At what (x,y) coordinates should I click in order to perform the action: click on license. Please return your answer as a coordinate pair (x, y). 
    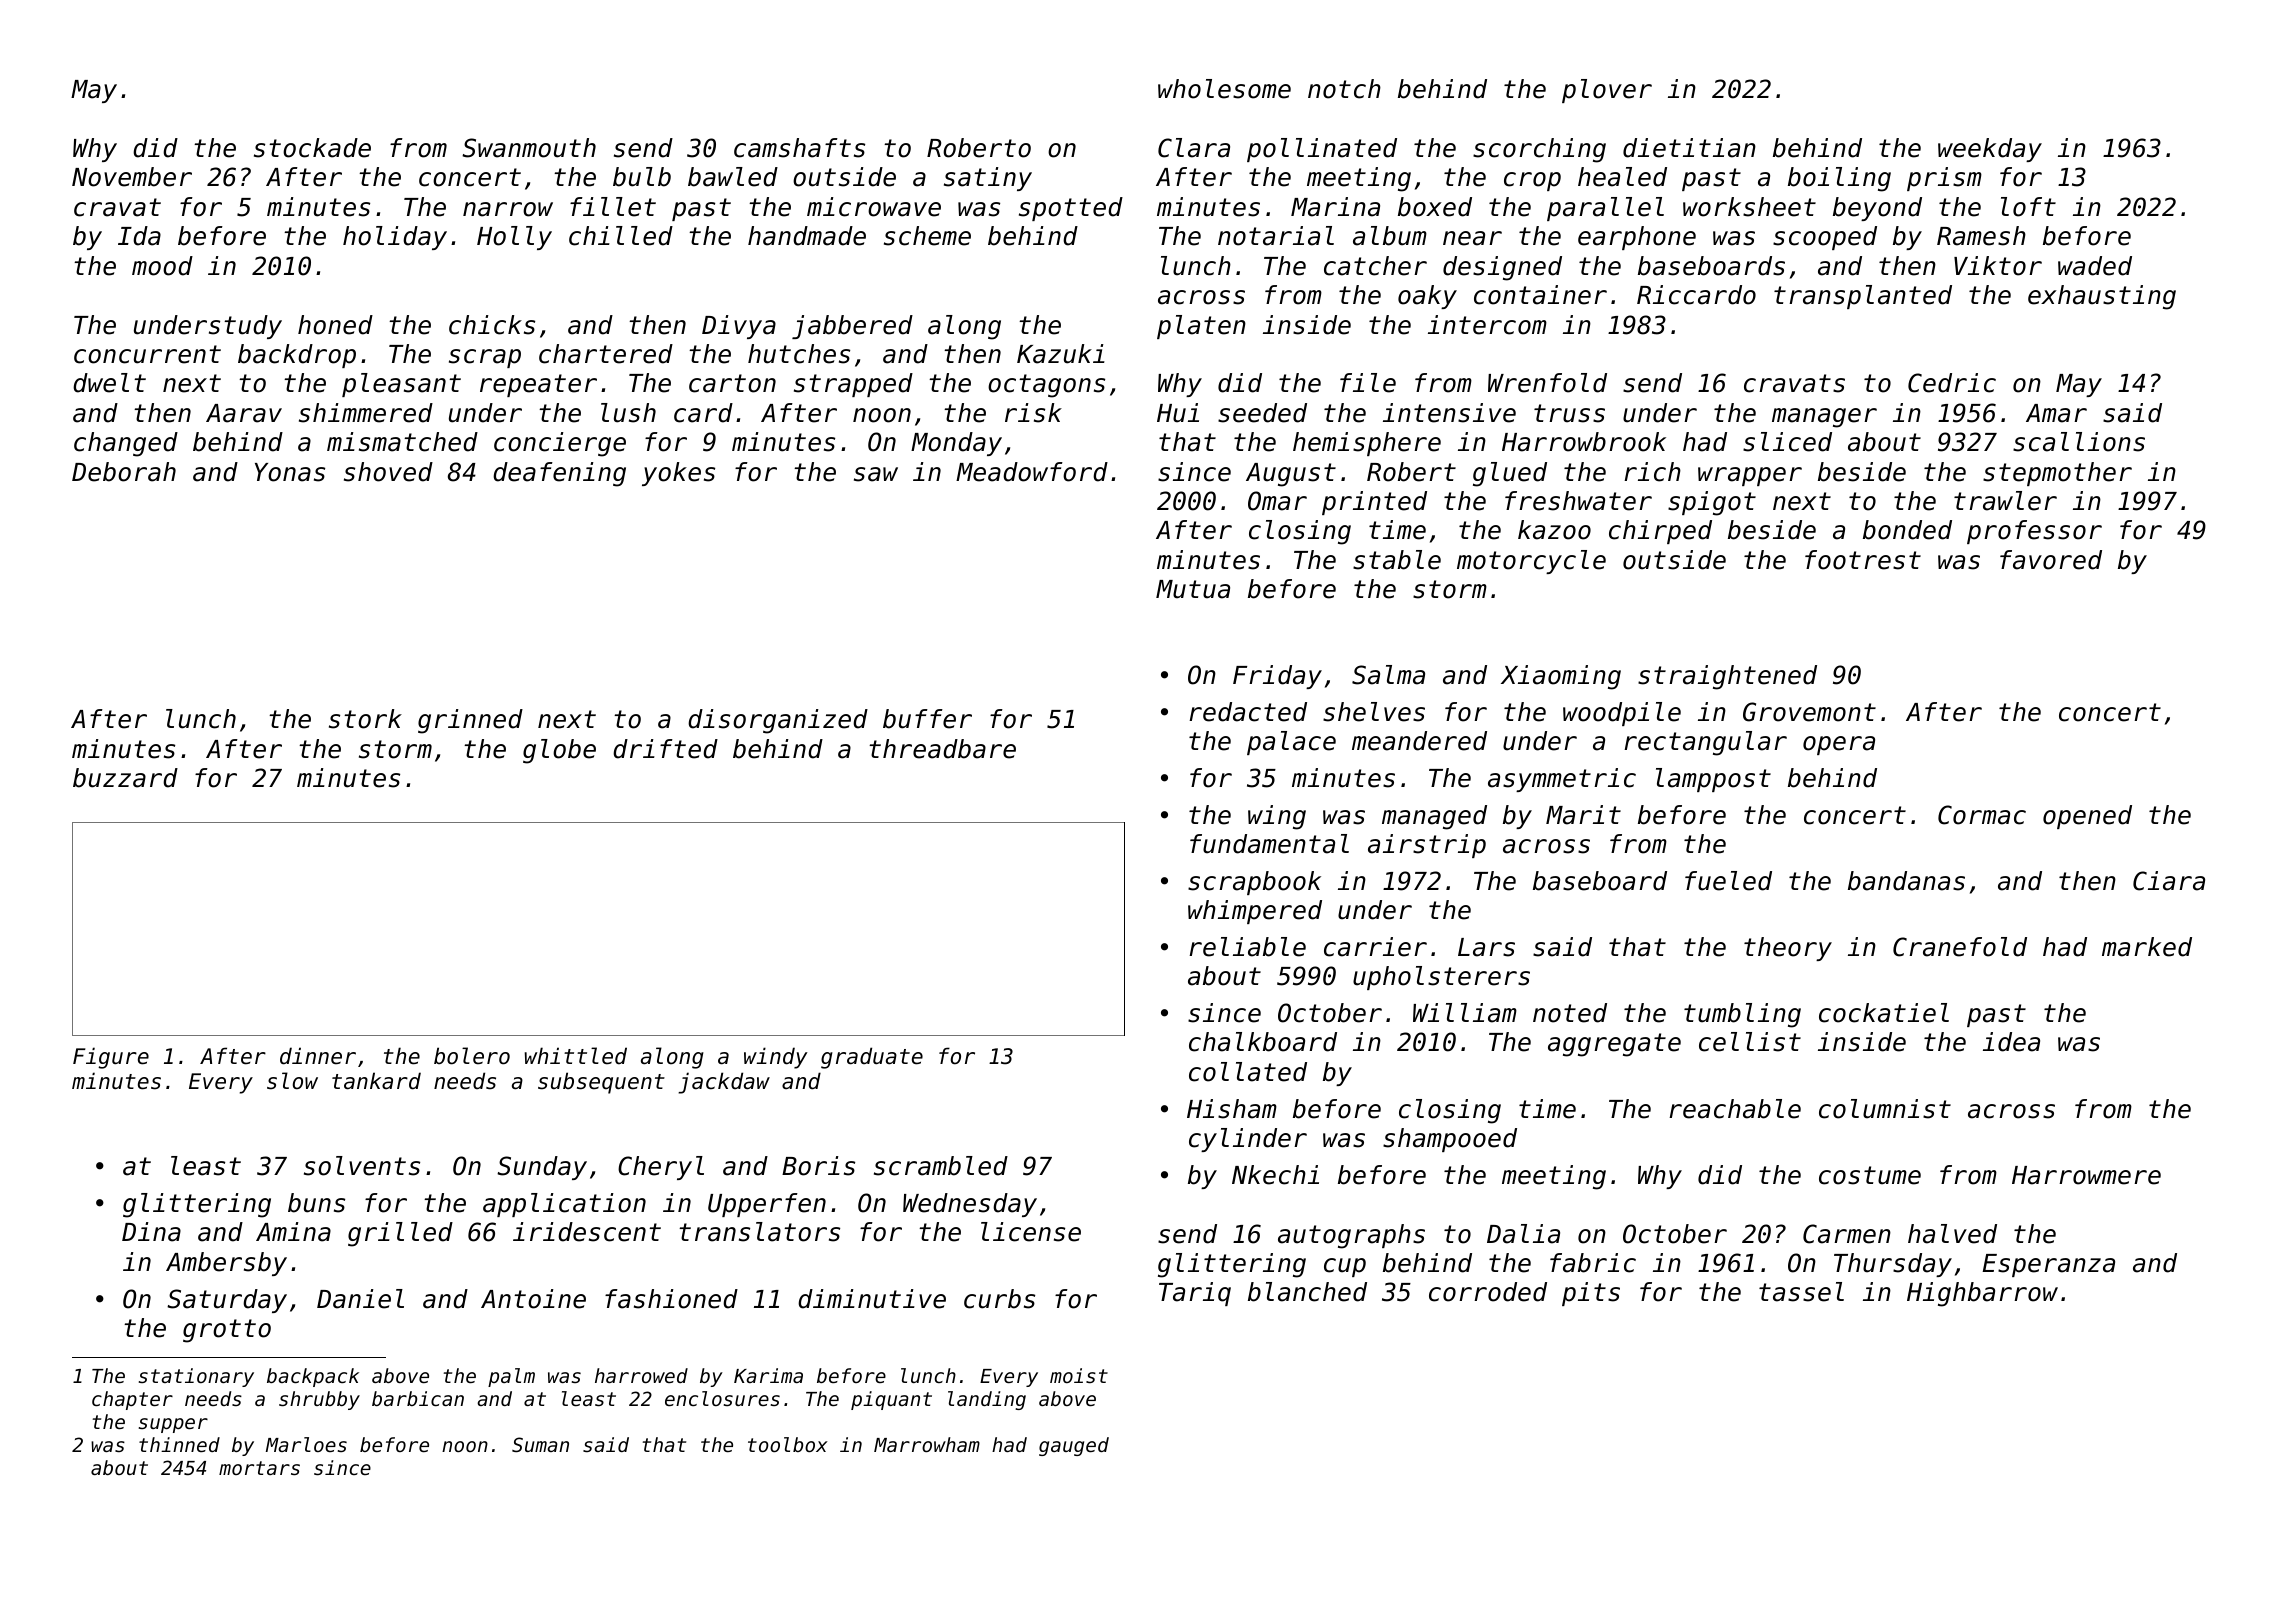
    Looking at the image, I should click on (1031, 1232).
